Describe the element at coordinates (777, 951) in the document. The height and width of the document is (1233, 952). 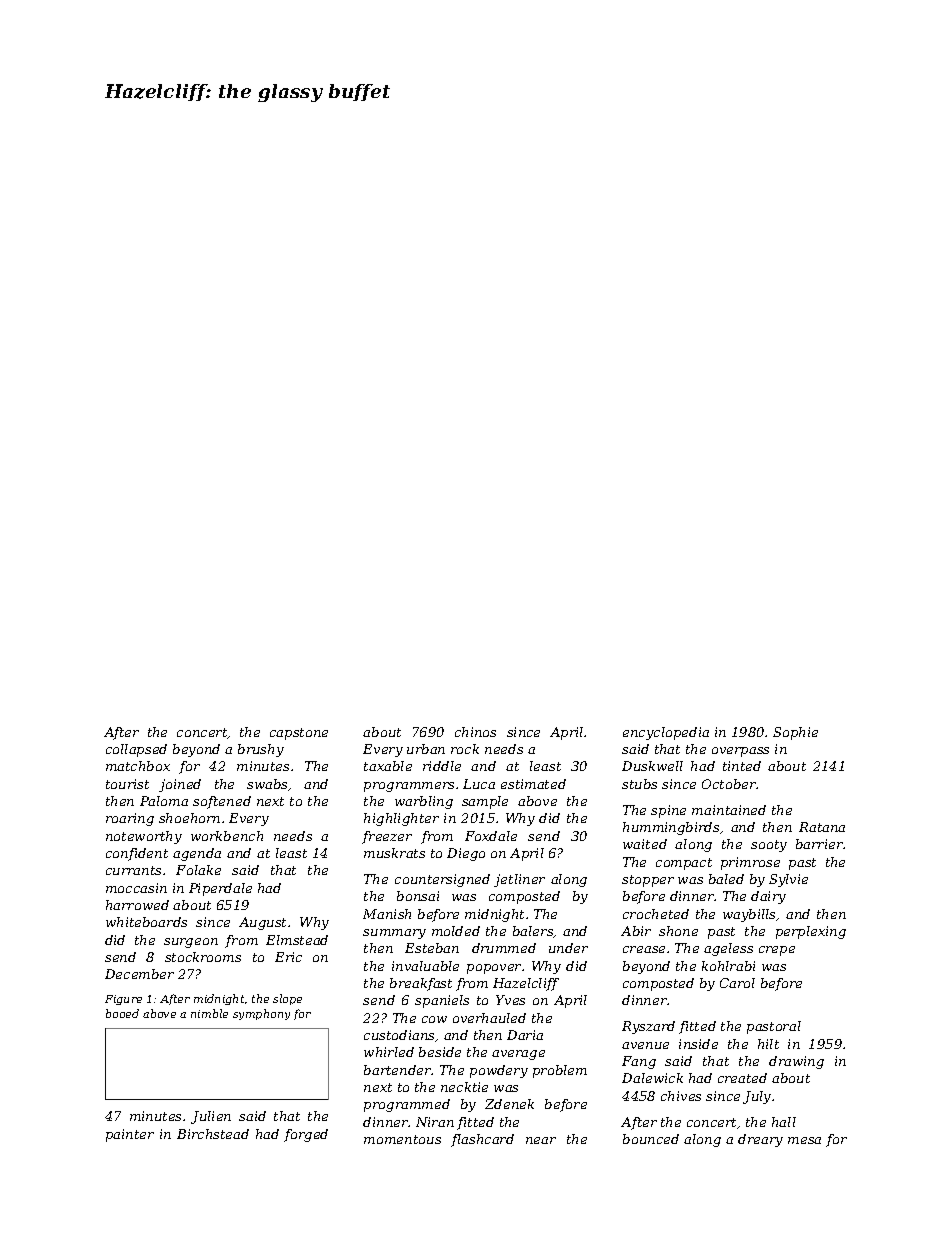
I see `crepe` at that location.
